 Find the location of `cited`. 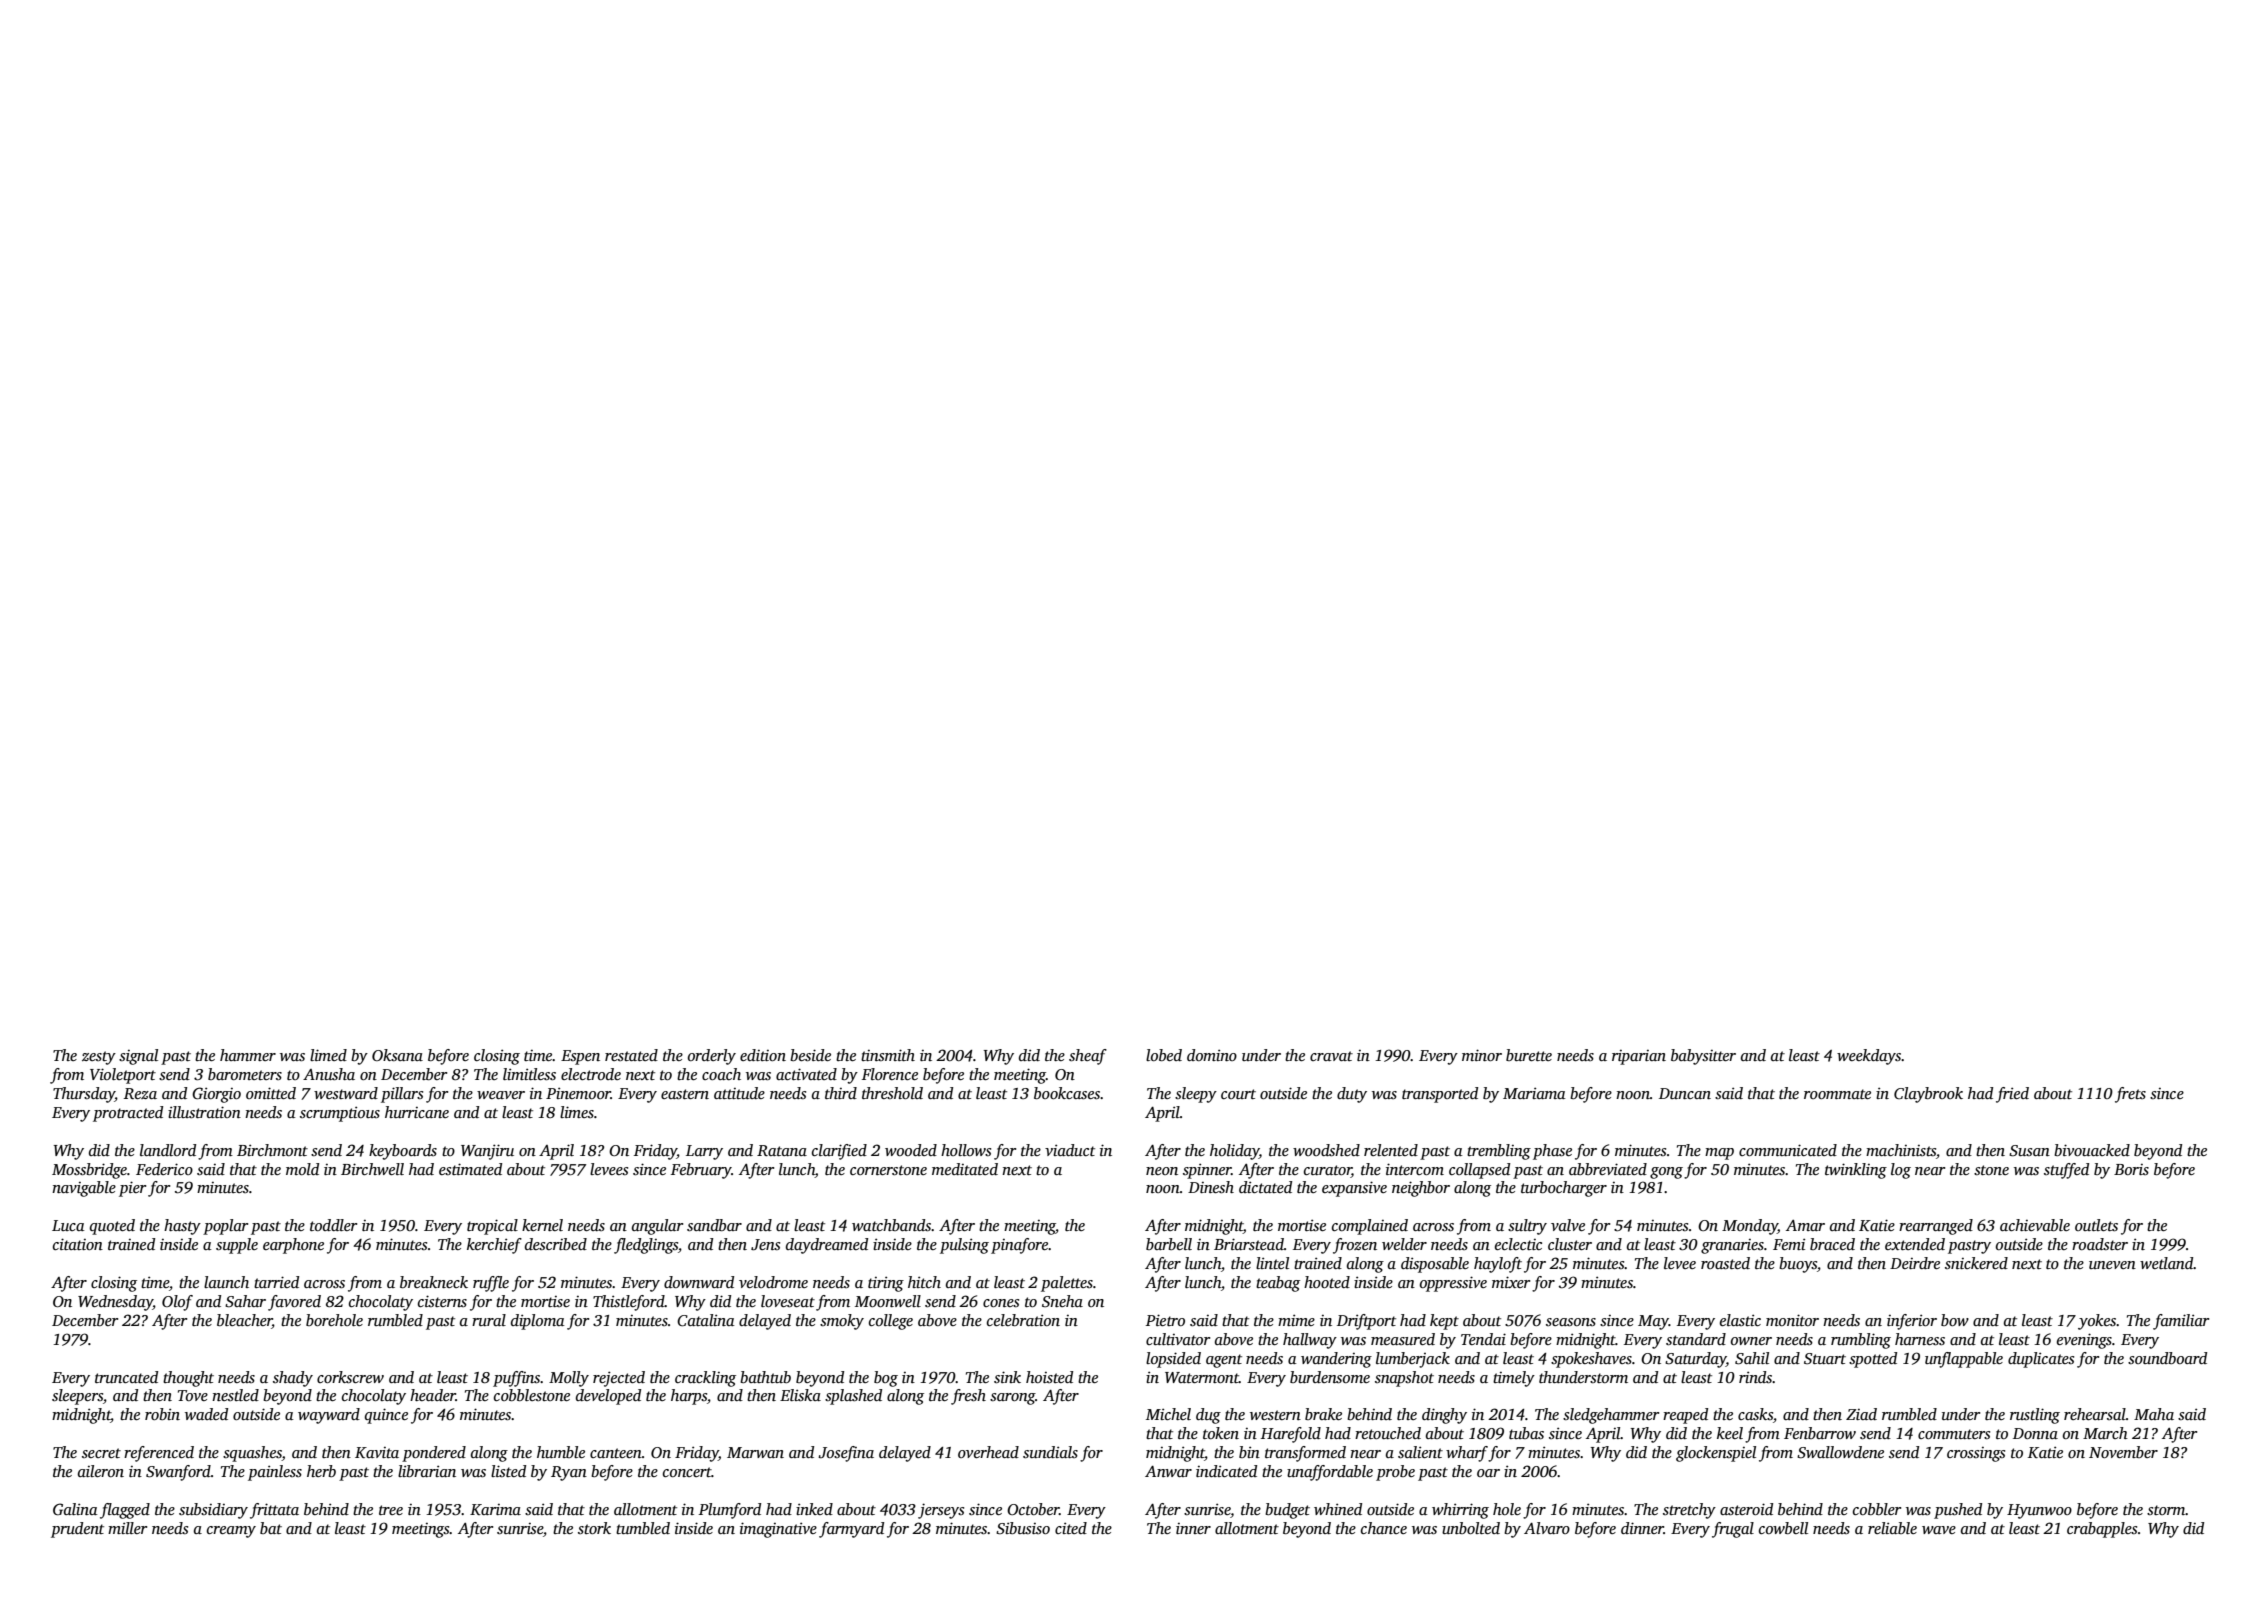

cited is located at coordinates (1071, 1528).
